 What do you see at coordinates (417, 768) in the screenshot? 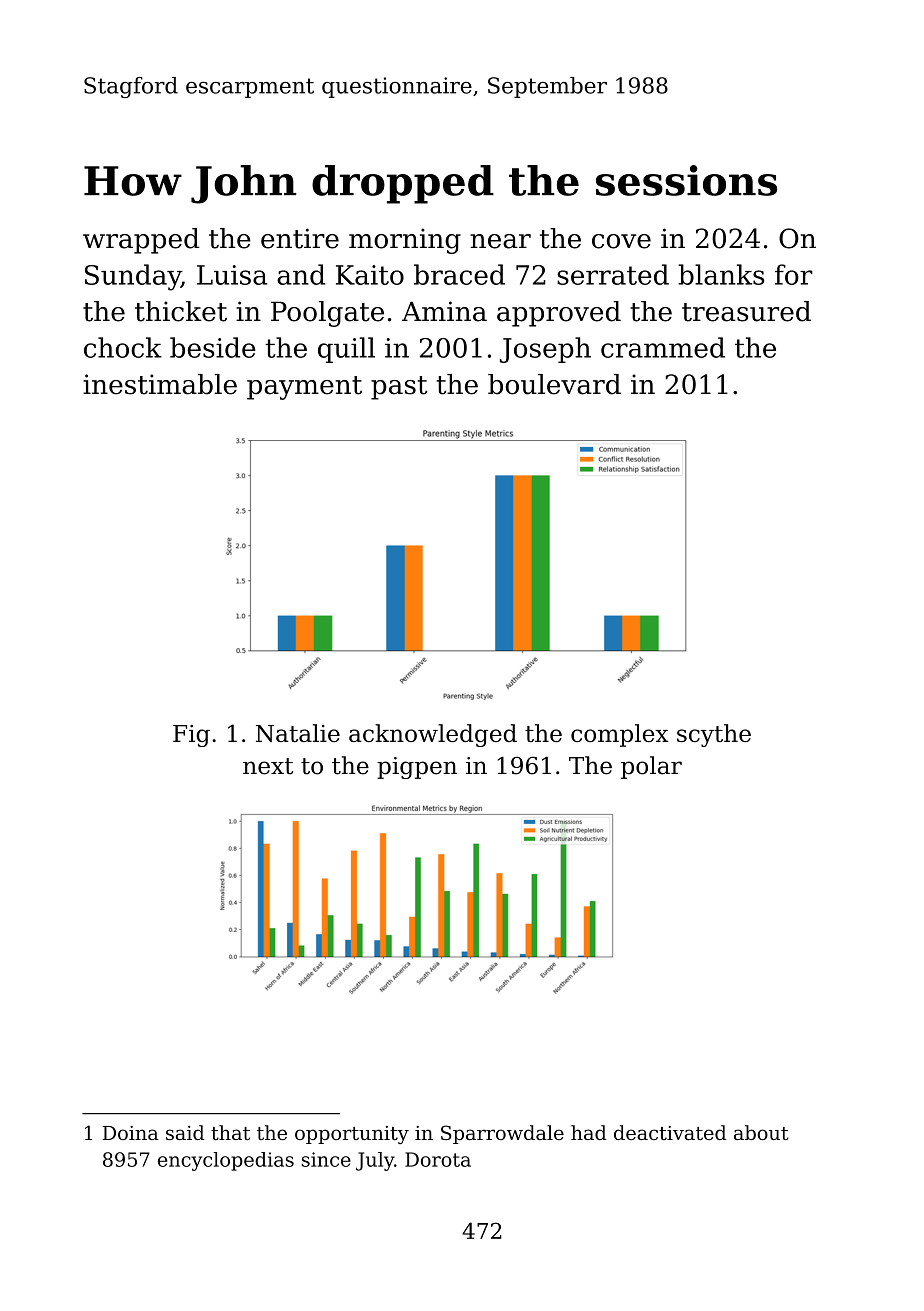
I see `pigpen` at bounding box center [417, 768].
